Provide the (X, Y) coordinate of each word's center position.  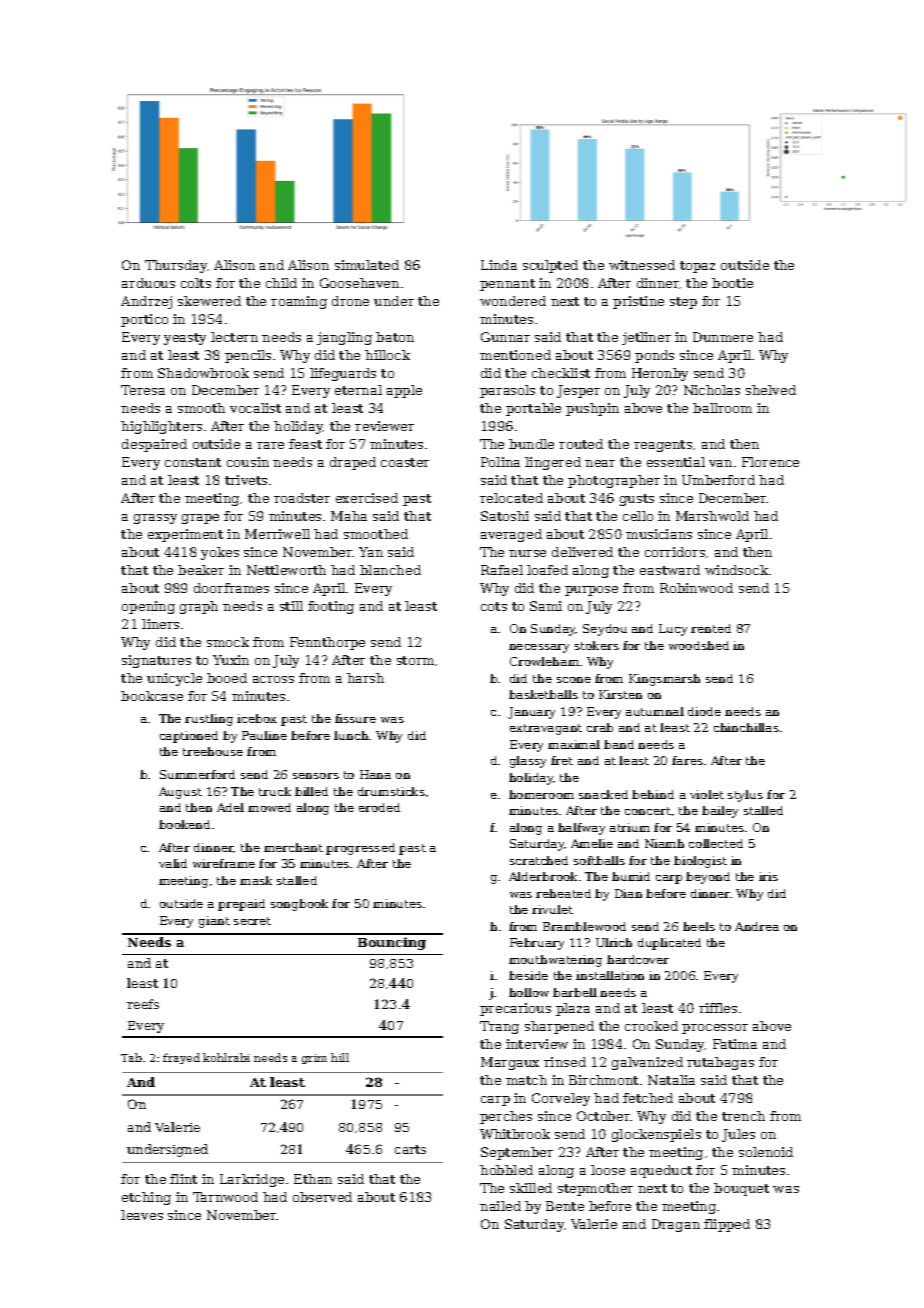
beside (528, 975)
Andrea (757, 926)
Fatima (735, 1044)
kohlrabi (226, 1057)
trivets (246, 480)
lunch (351, 735)
